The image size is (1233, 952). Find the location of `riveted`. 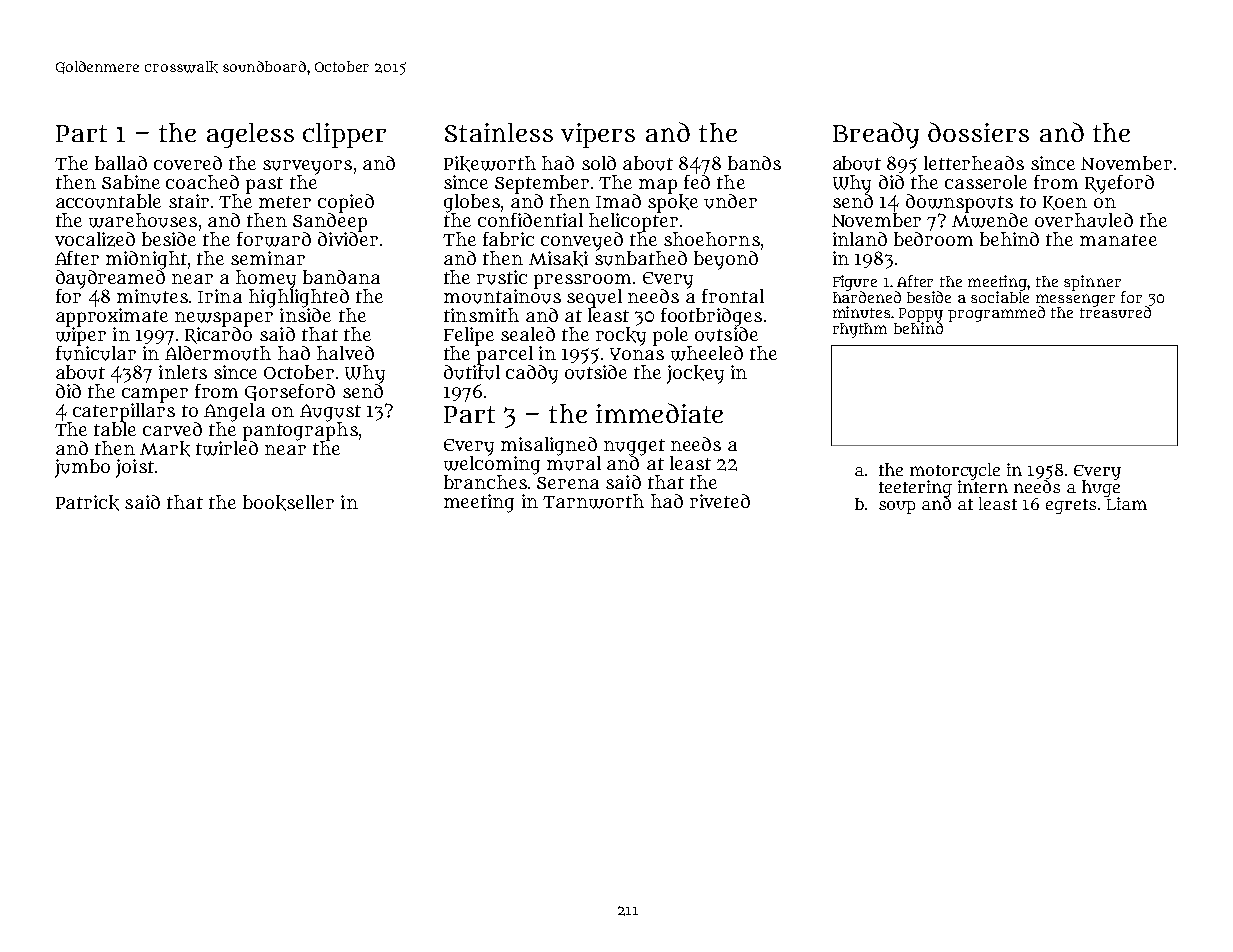

riveted is located at coordinates (720, 501).
